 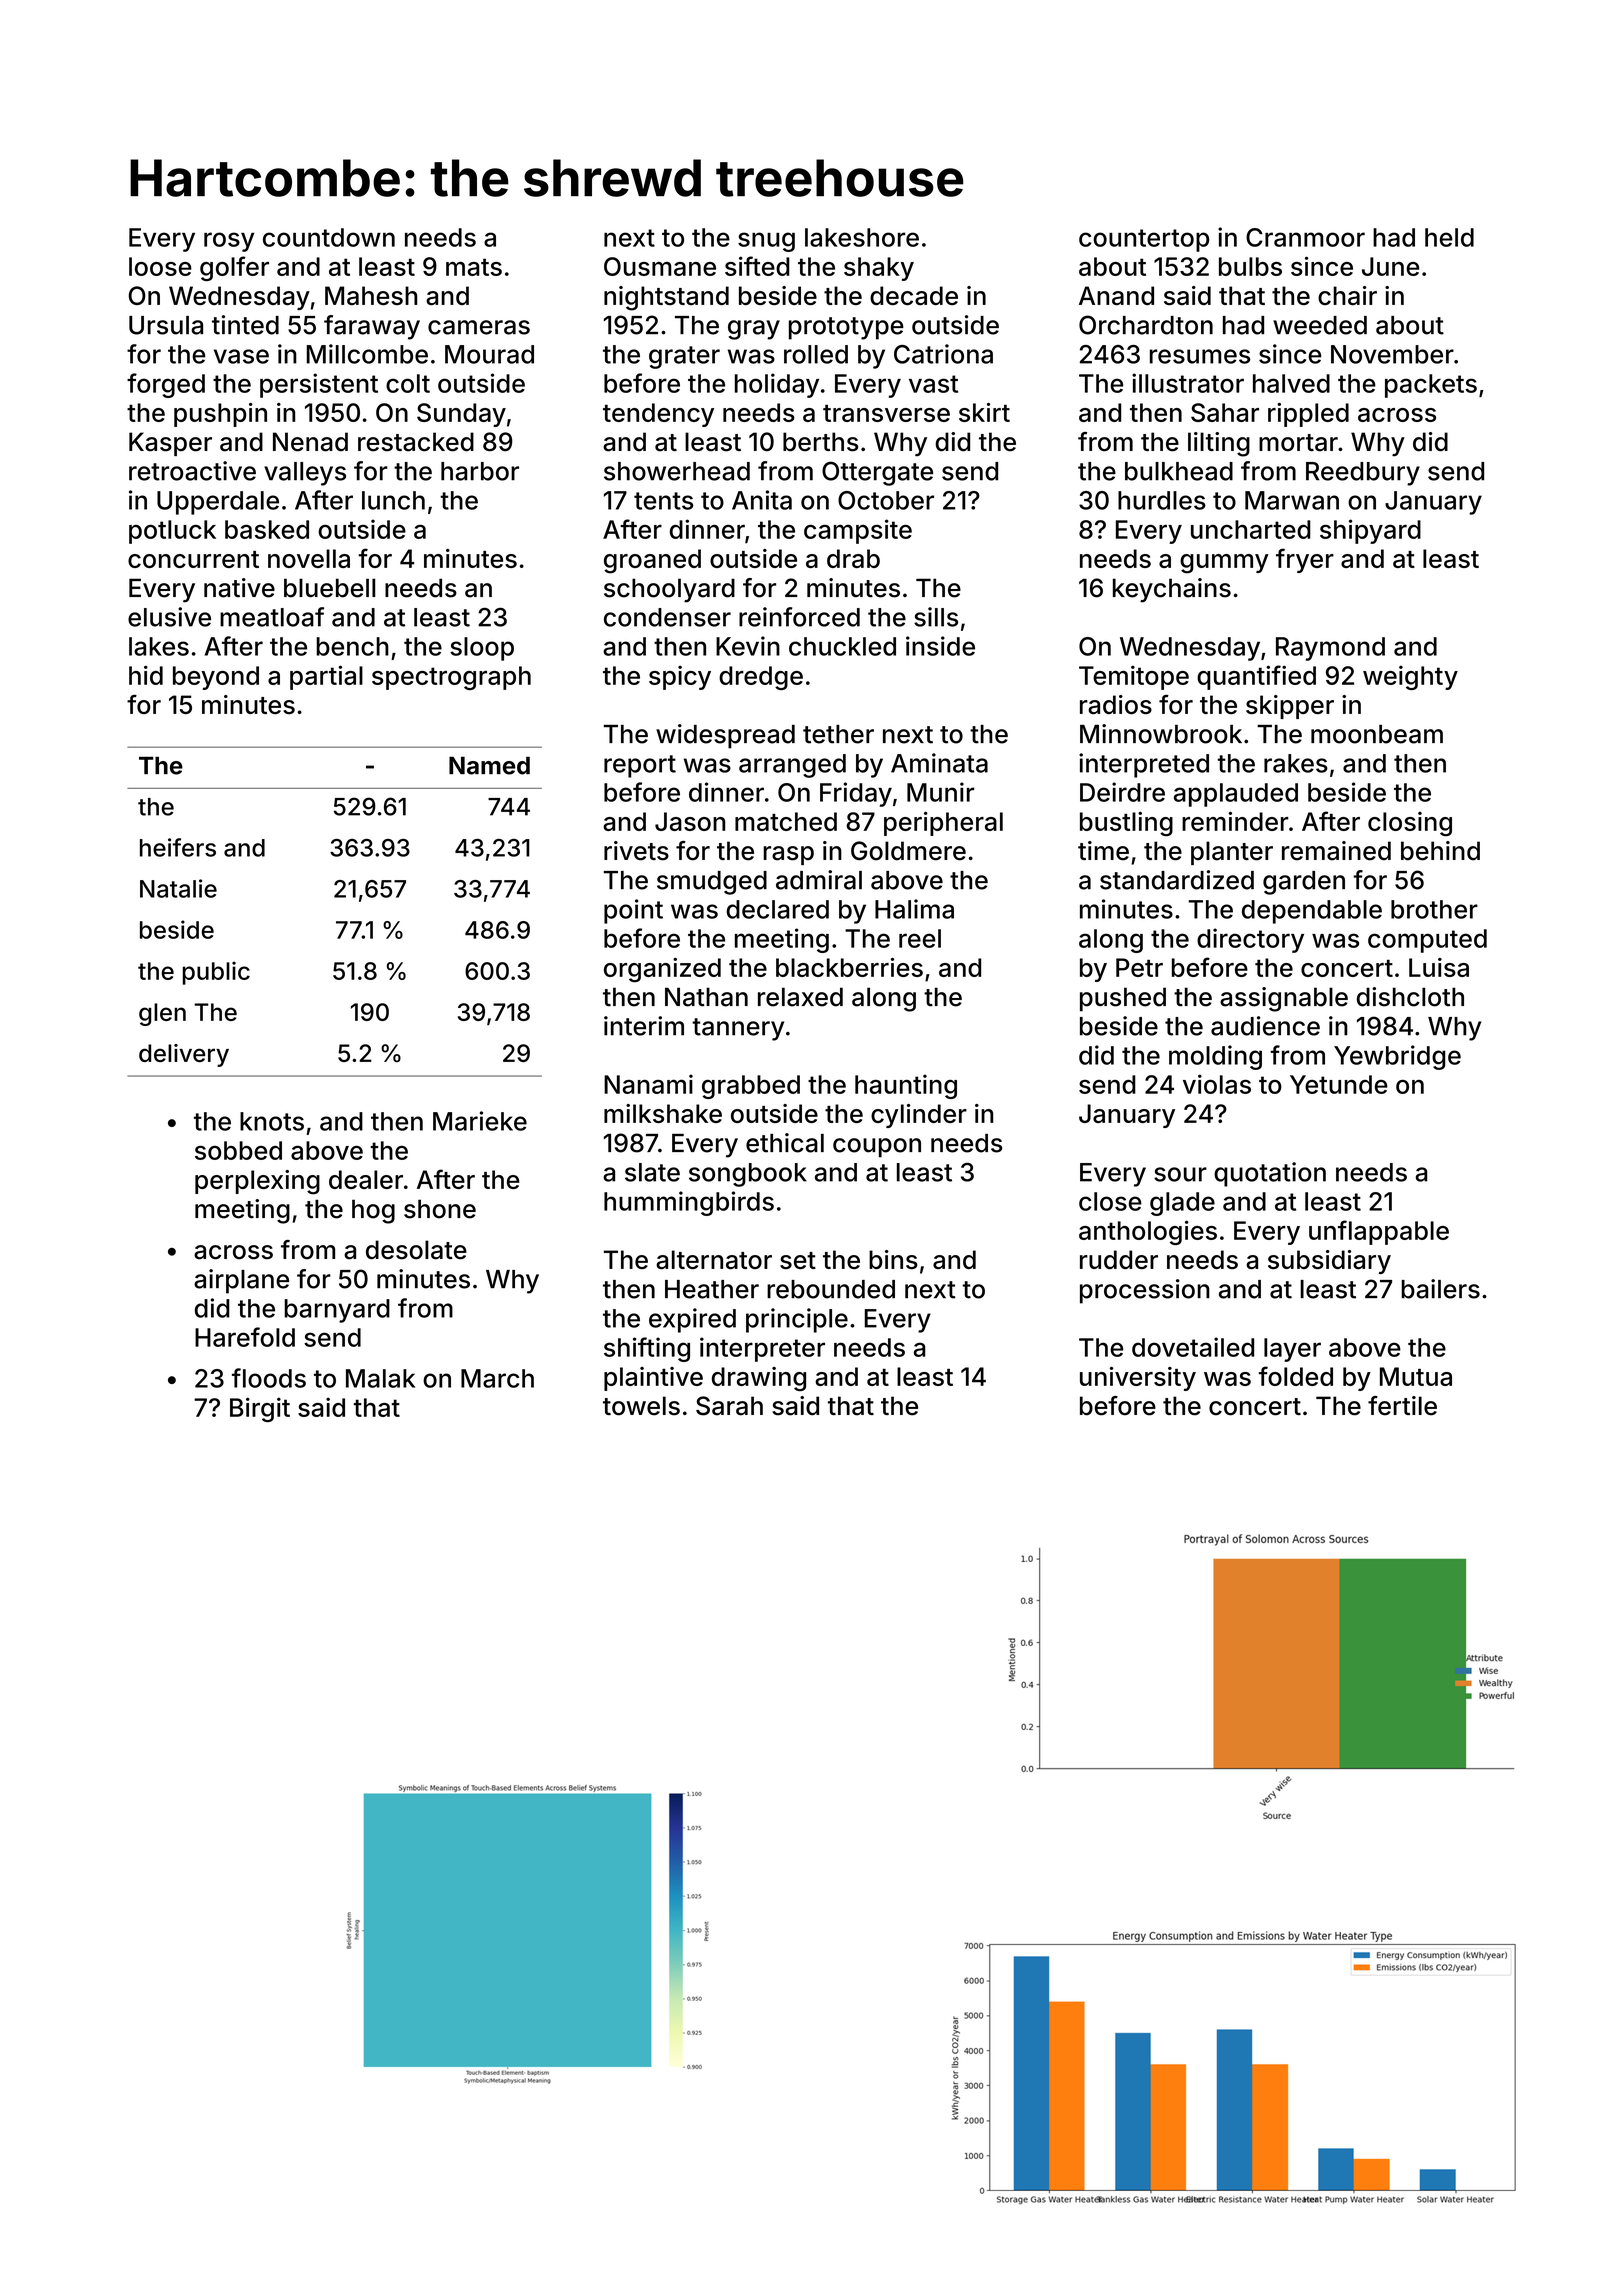 I want to click on report, so click(x=640, y=766).
